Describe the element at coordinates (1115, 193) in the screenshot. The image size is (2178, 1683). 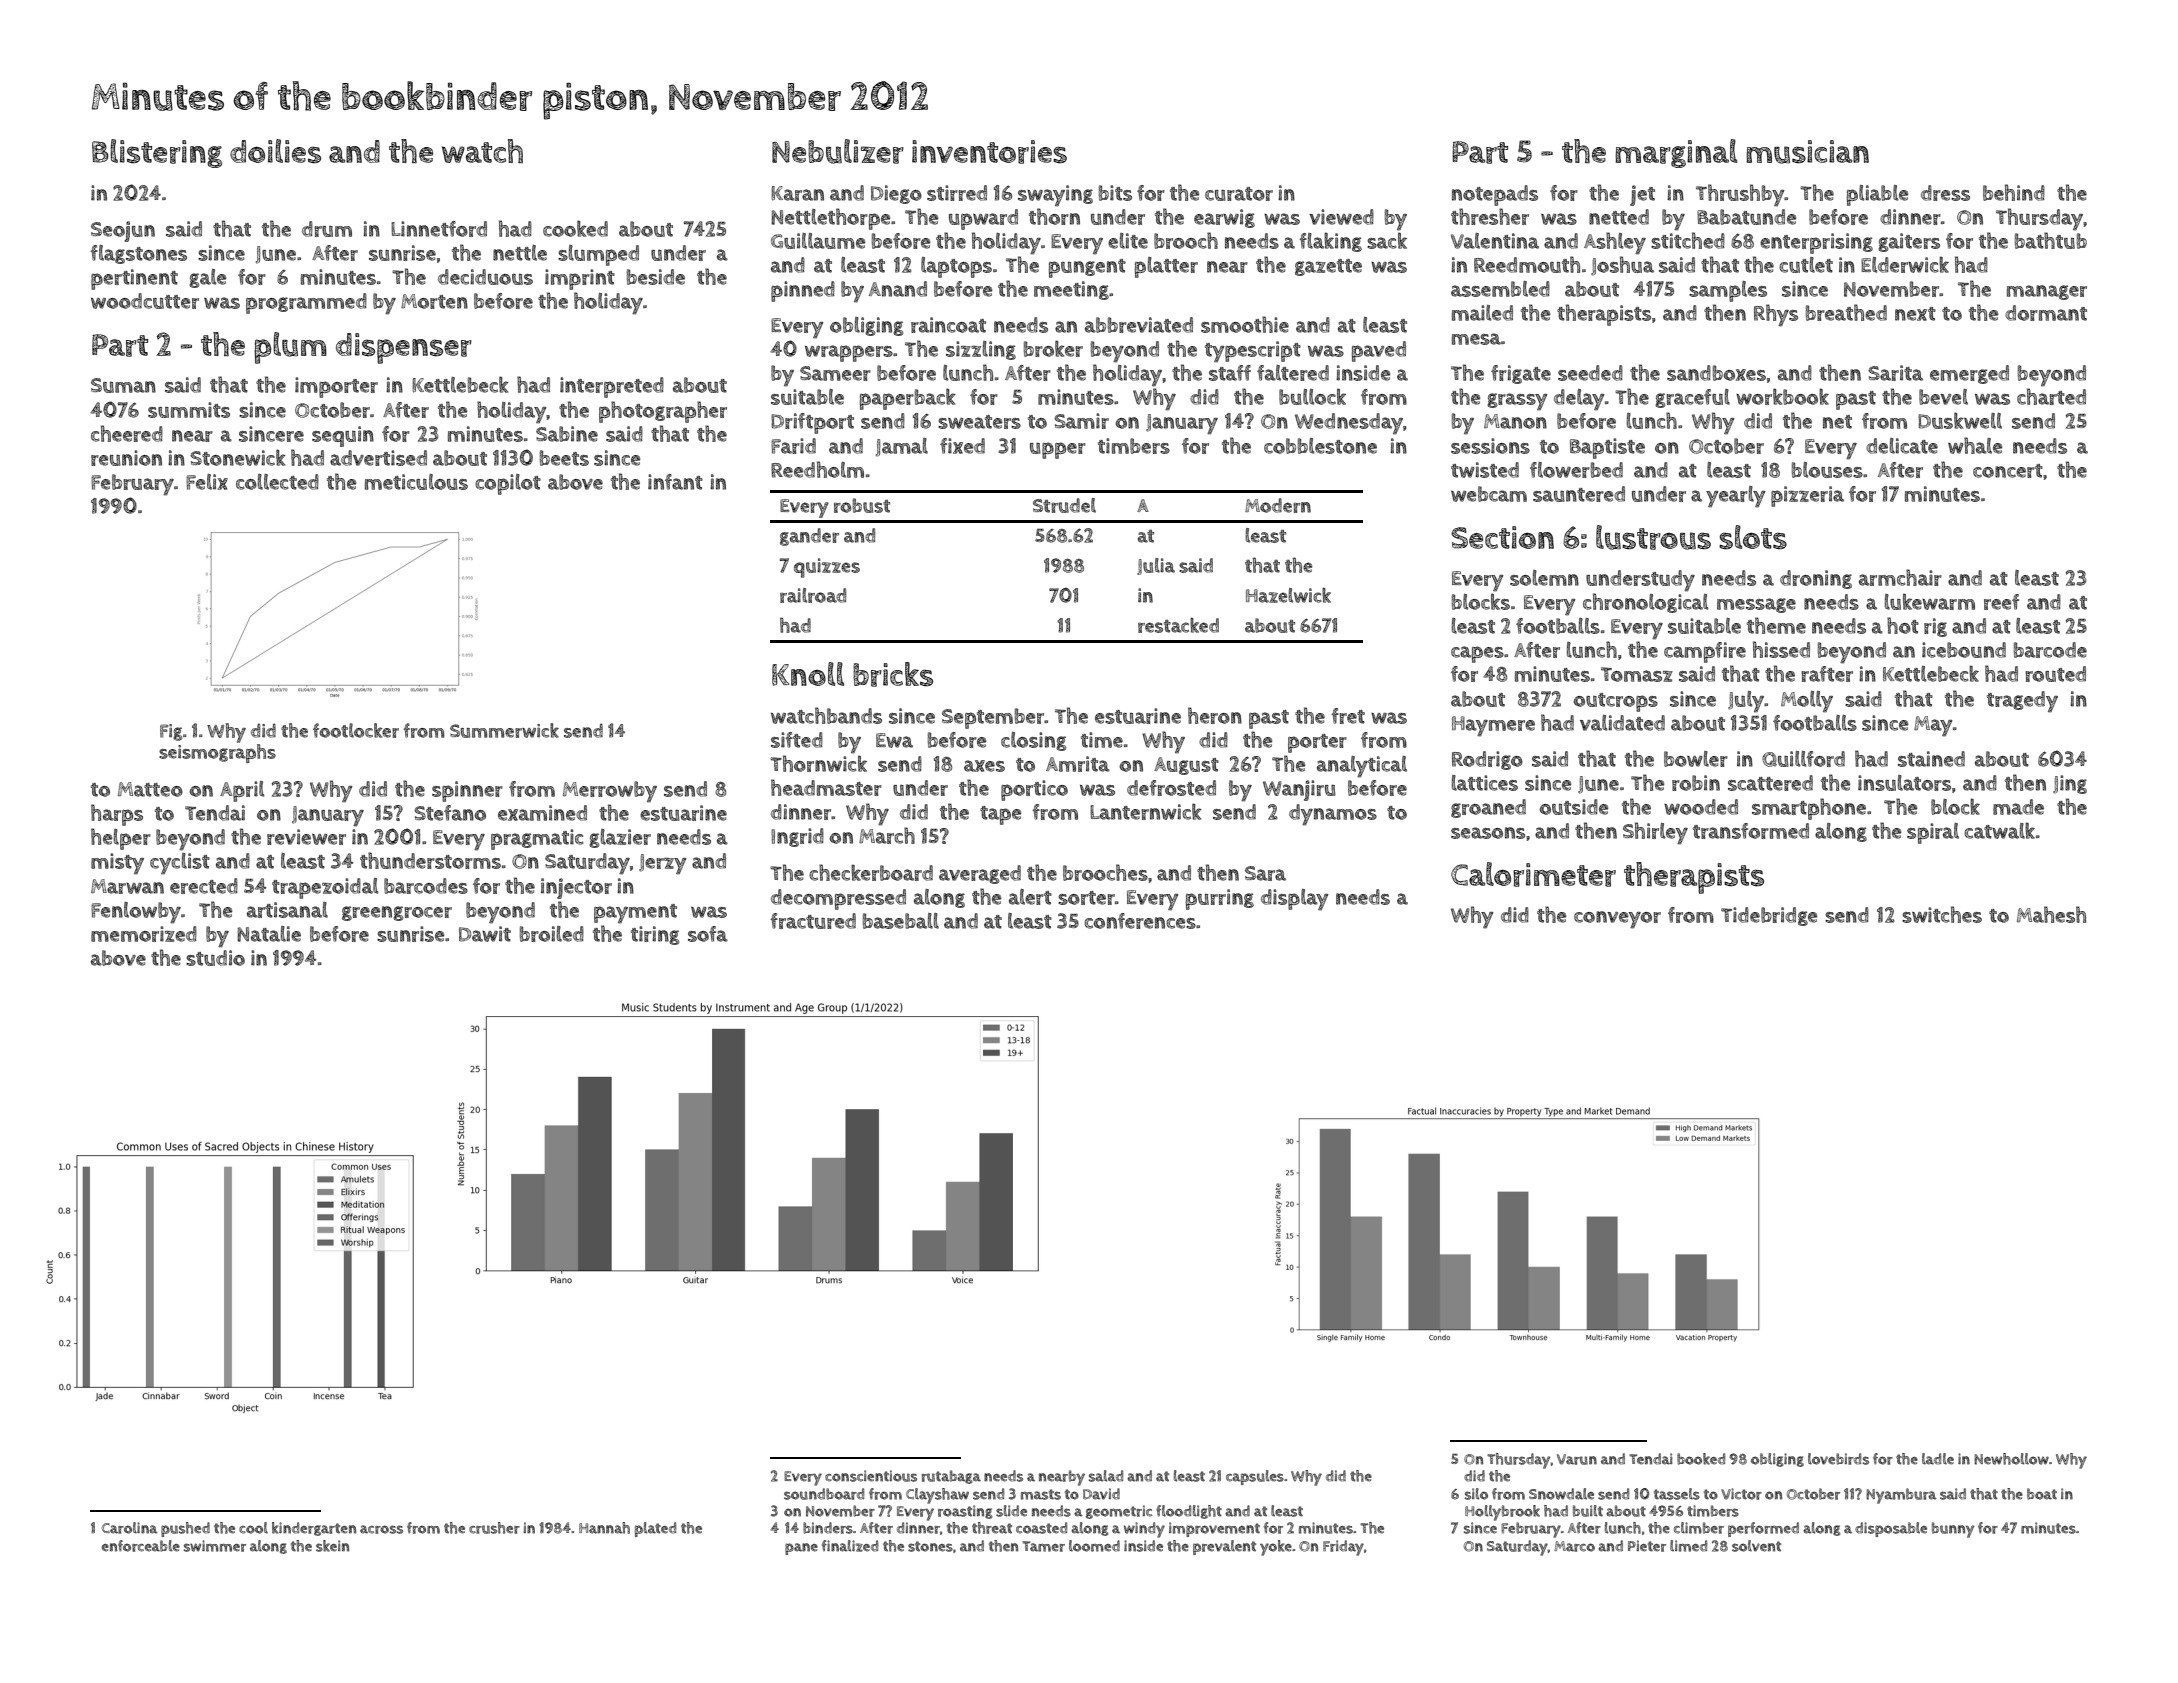
I see `bits` at that location.
